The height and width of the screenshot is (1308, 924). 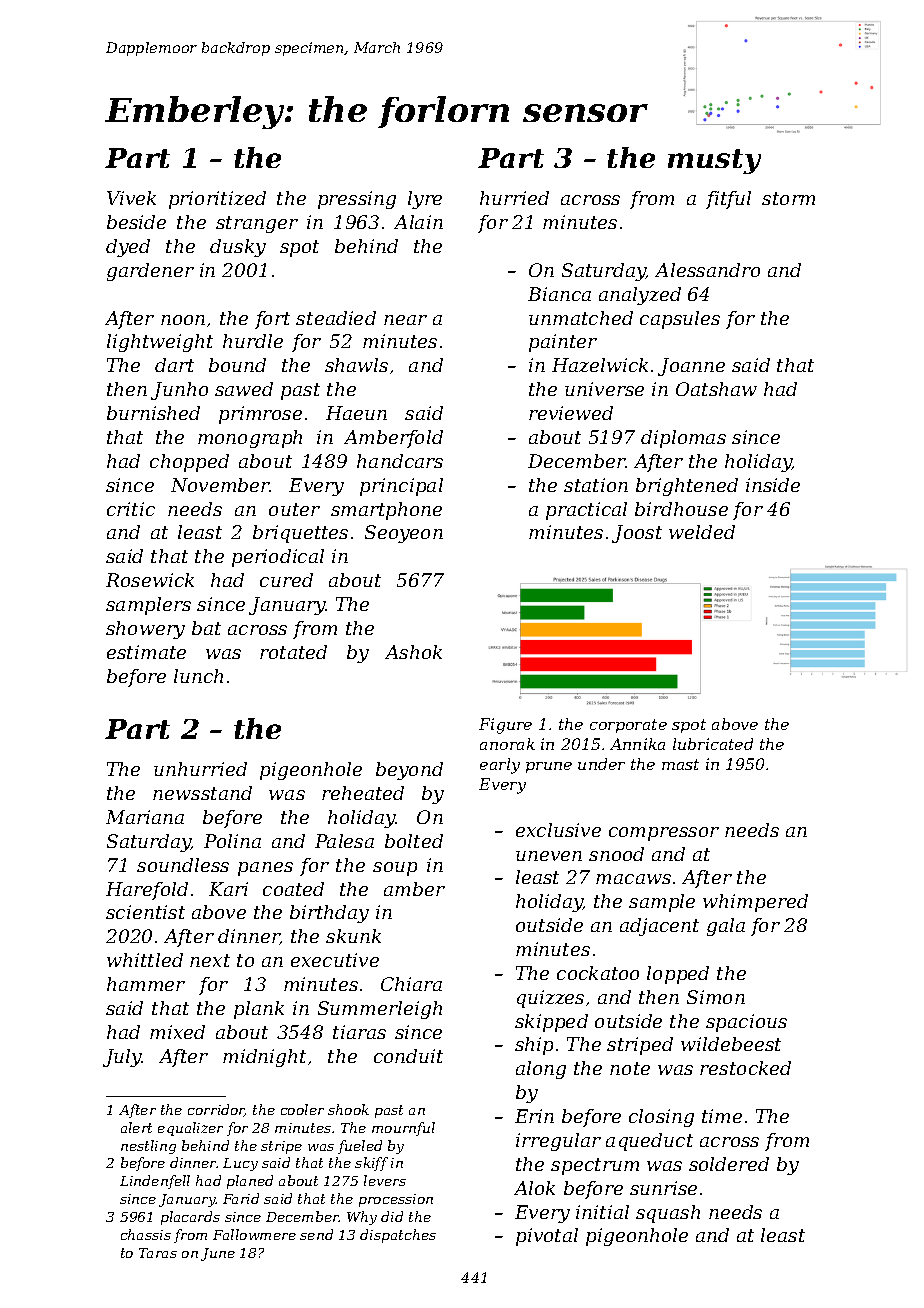 I want to click on Vivek, so click(x=131, y=198).
